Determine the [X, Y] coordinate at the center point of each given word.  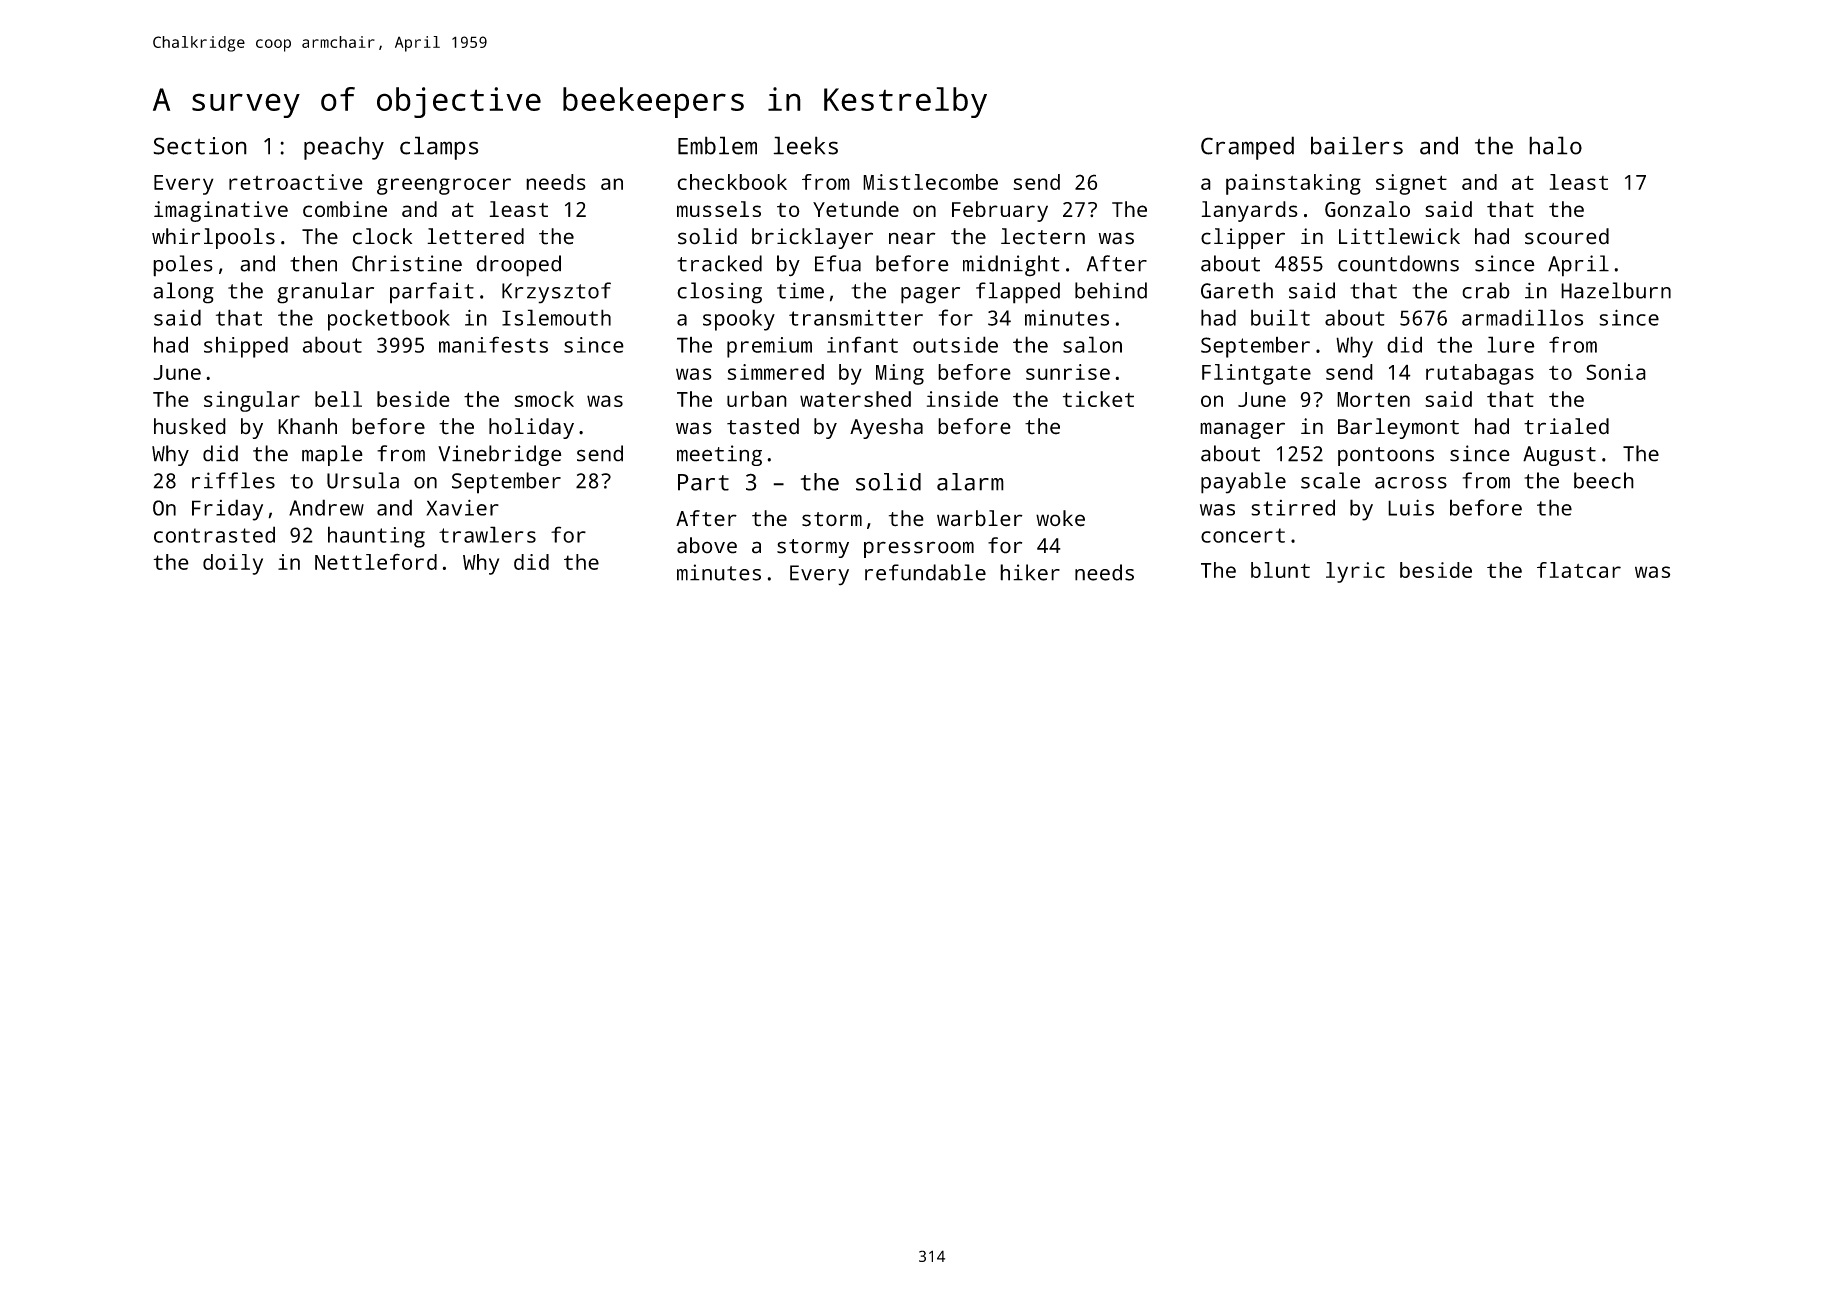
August [1559, 456]
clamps [439, 148]
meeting [719, 455]
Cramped [1247, 148]
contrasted [214, 534]
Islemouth [556, 317]
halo [1555, 145]
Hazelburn [1616, 290]
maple [332, 455]
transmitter [856, 318]
